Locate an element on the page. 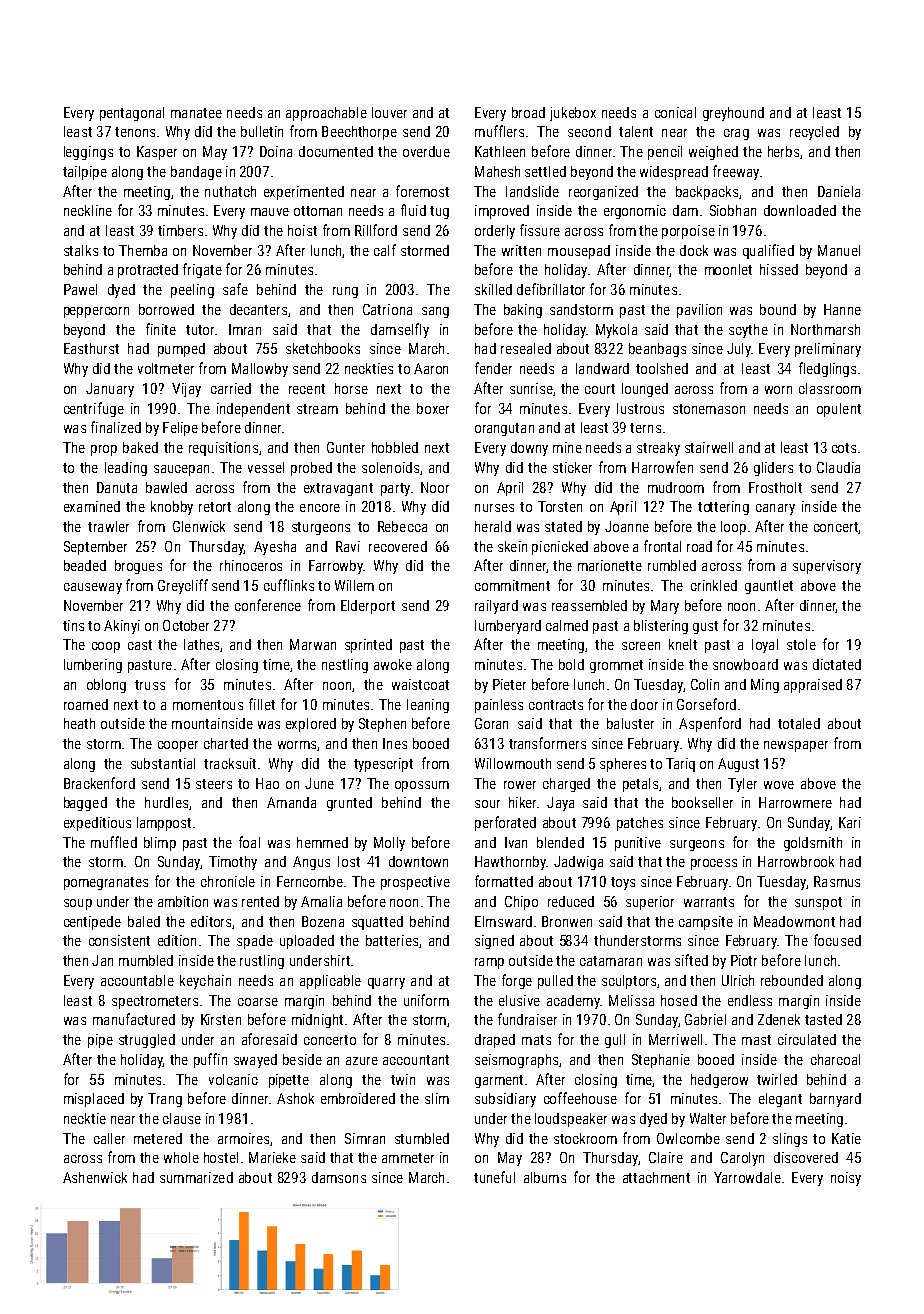 The height and width of the page is (1314, 924). baked is located at coordinates (140, 447).
